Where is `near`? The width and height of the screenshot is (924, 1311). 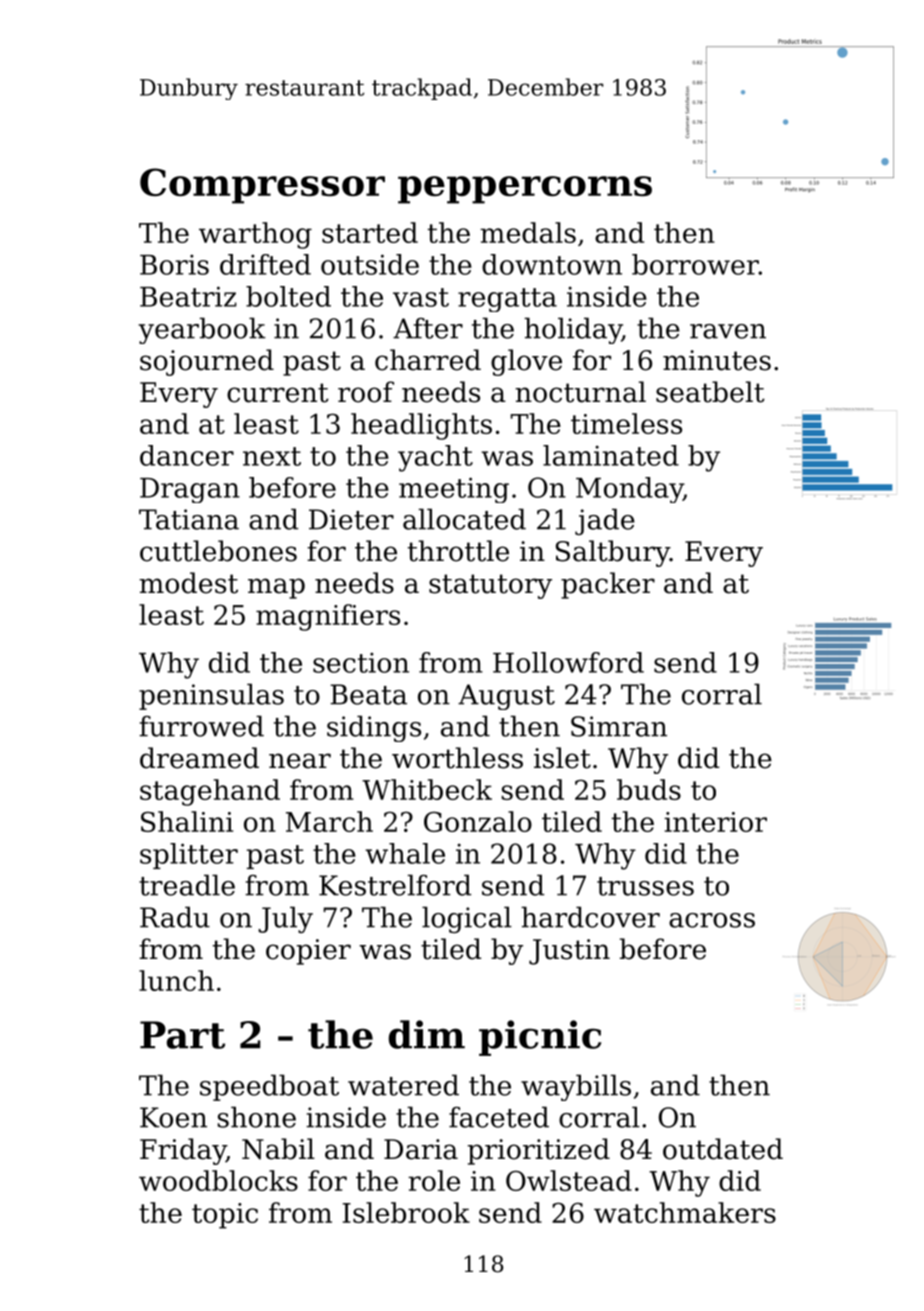
near is located at coordinates (300, 761).
